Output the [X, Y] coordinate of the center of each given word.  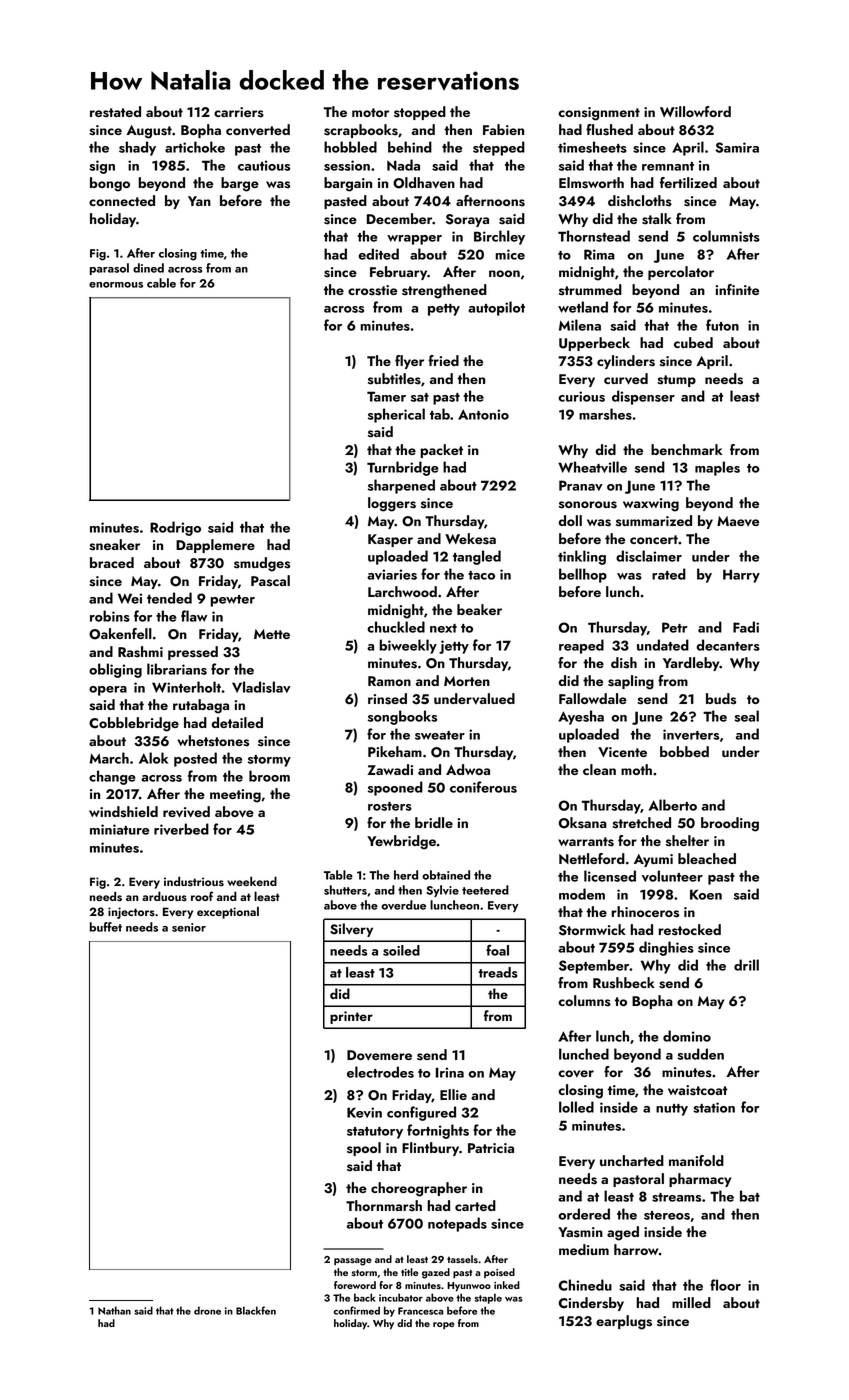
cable [161, 283]
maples [717, 468]
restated [115, 112]
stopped [420, 113]
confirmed [357, 1310]
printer [351, 1017]
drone [207, 1310]
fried [443, 360]
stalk [657, 219]
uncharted [632, 1160]
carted [475, 1205]
